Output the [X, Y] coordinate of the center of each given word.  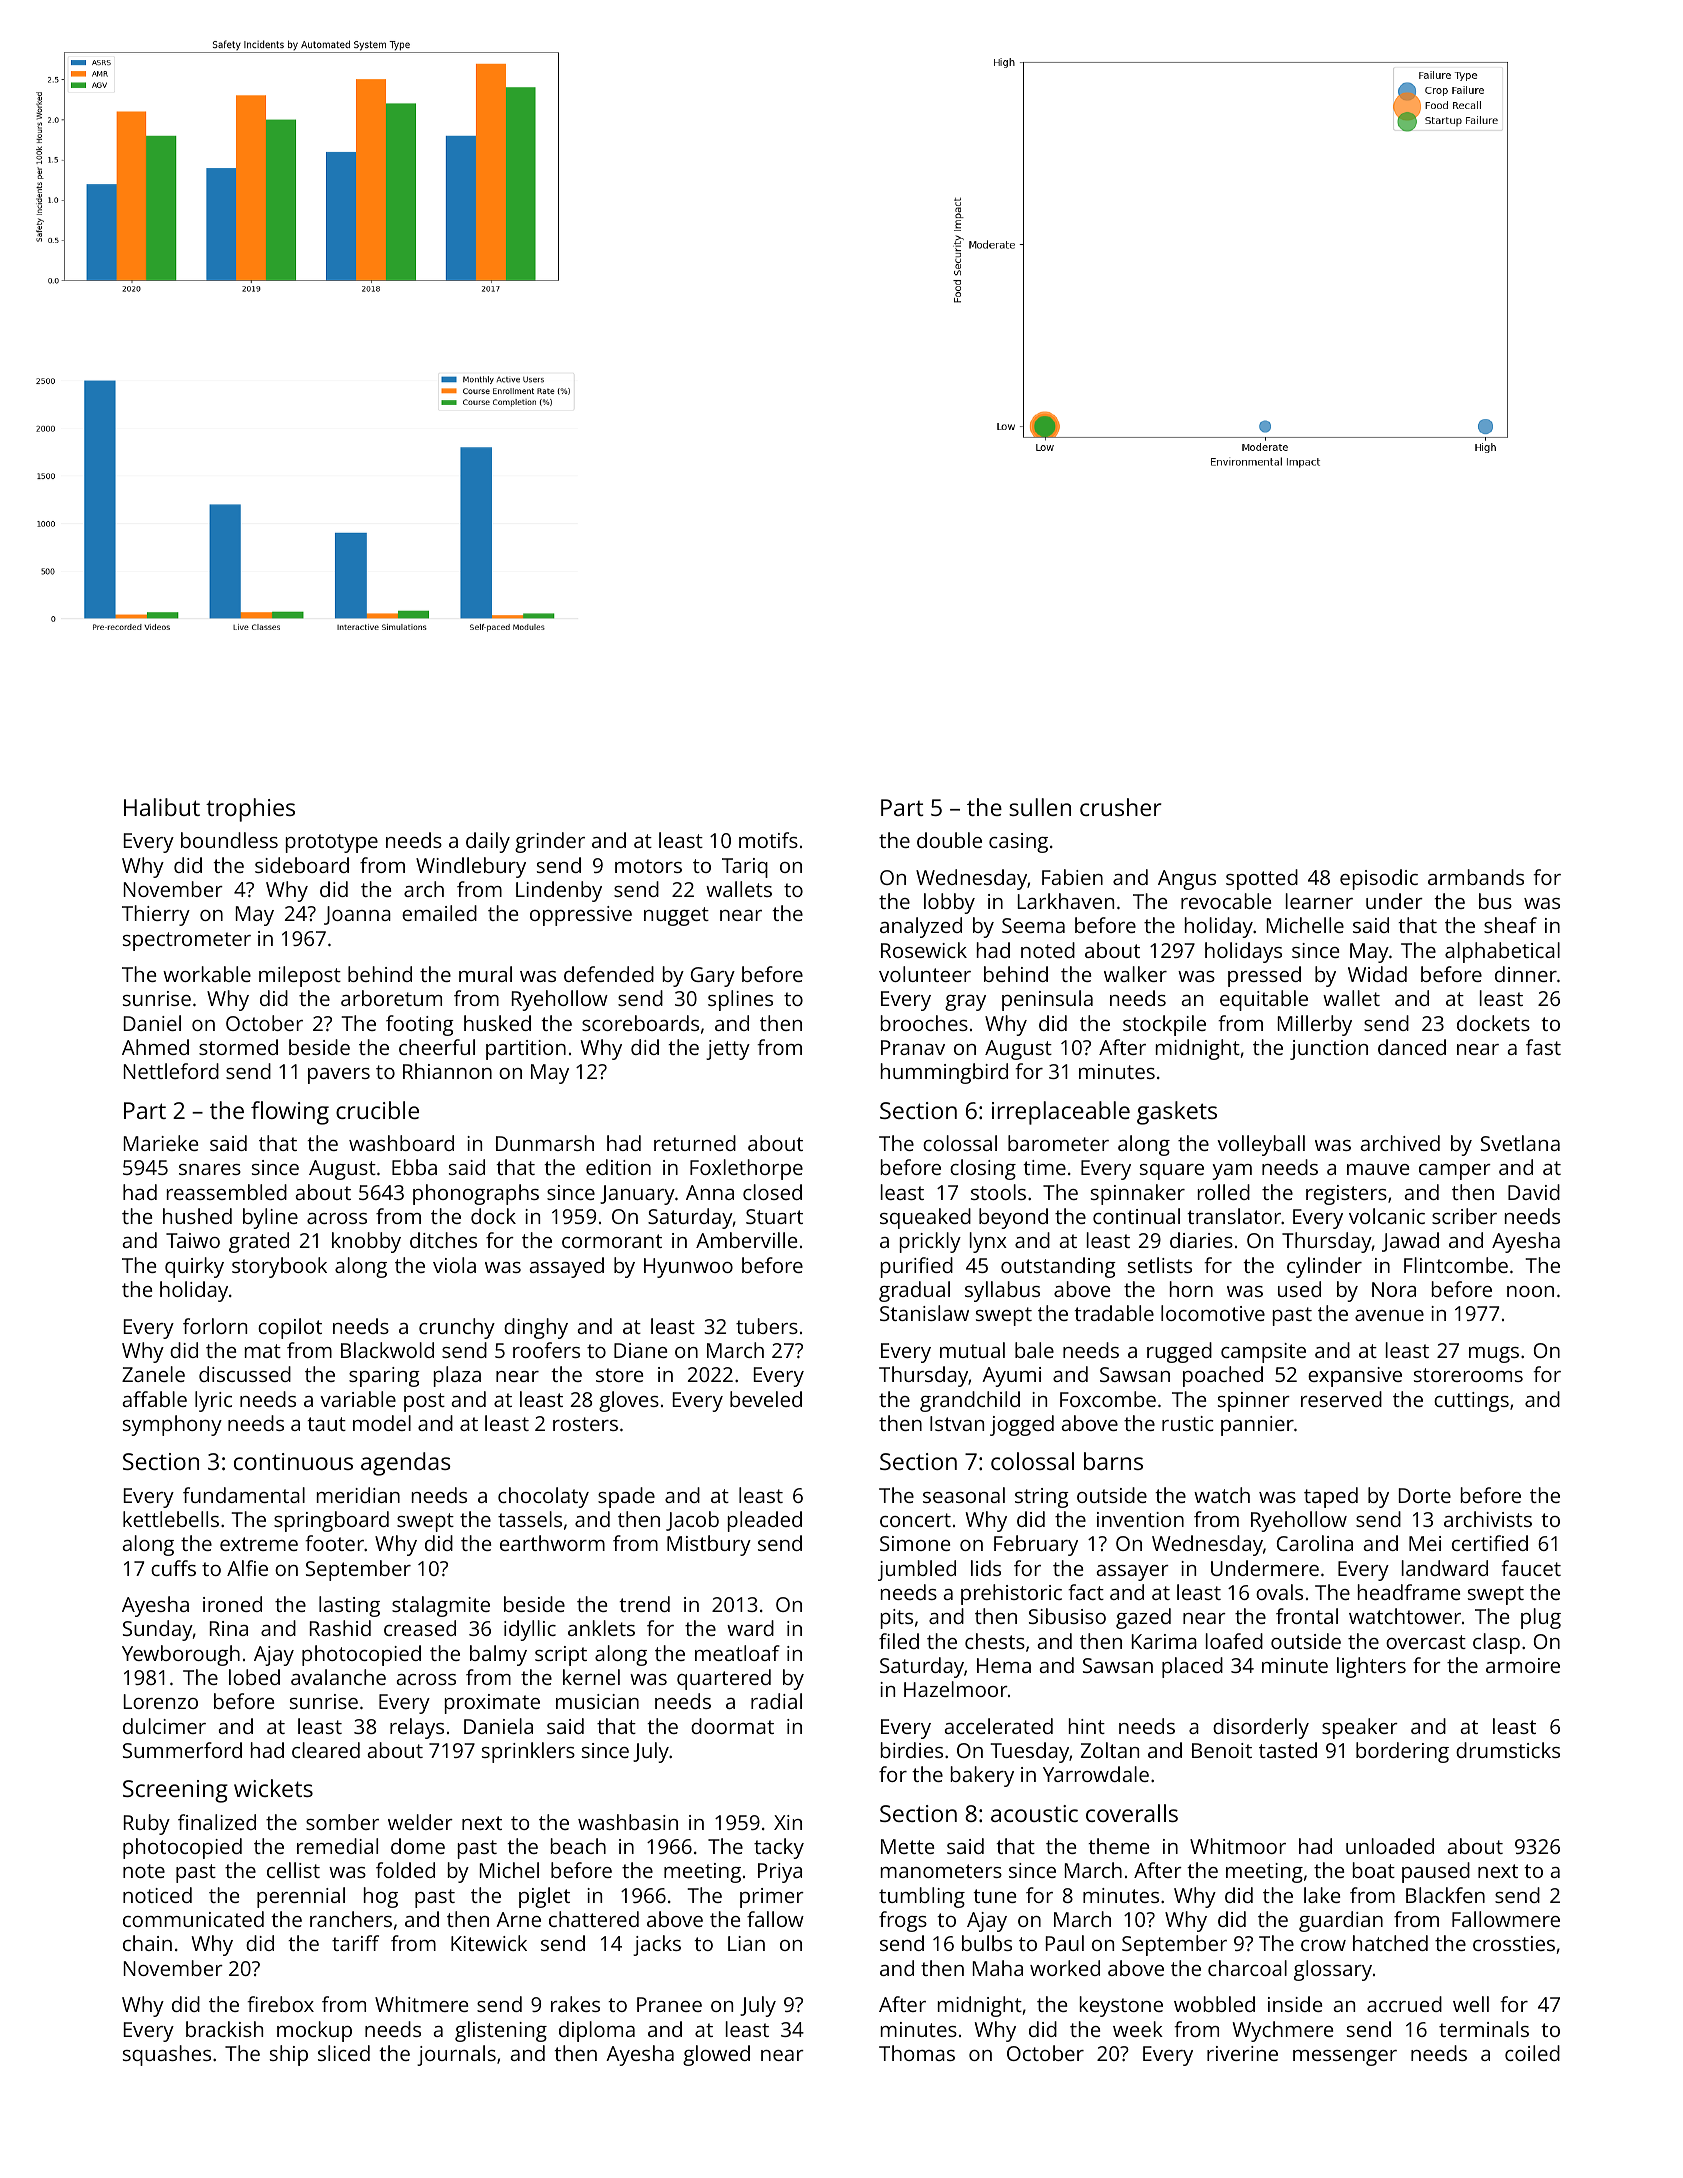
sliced [344, 2053]
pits [897, 1619]
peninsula [1047, 1000]
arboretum [391, 998]
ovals [1279, 1592]
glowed [716, 2055]
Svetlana [1520, 1143]
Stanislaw [924, 1313]
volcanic [1387, 1216]
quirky [194, 1267]
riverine [1242, 2053]
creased [420, 1628]
